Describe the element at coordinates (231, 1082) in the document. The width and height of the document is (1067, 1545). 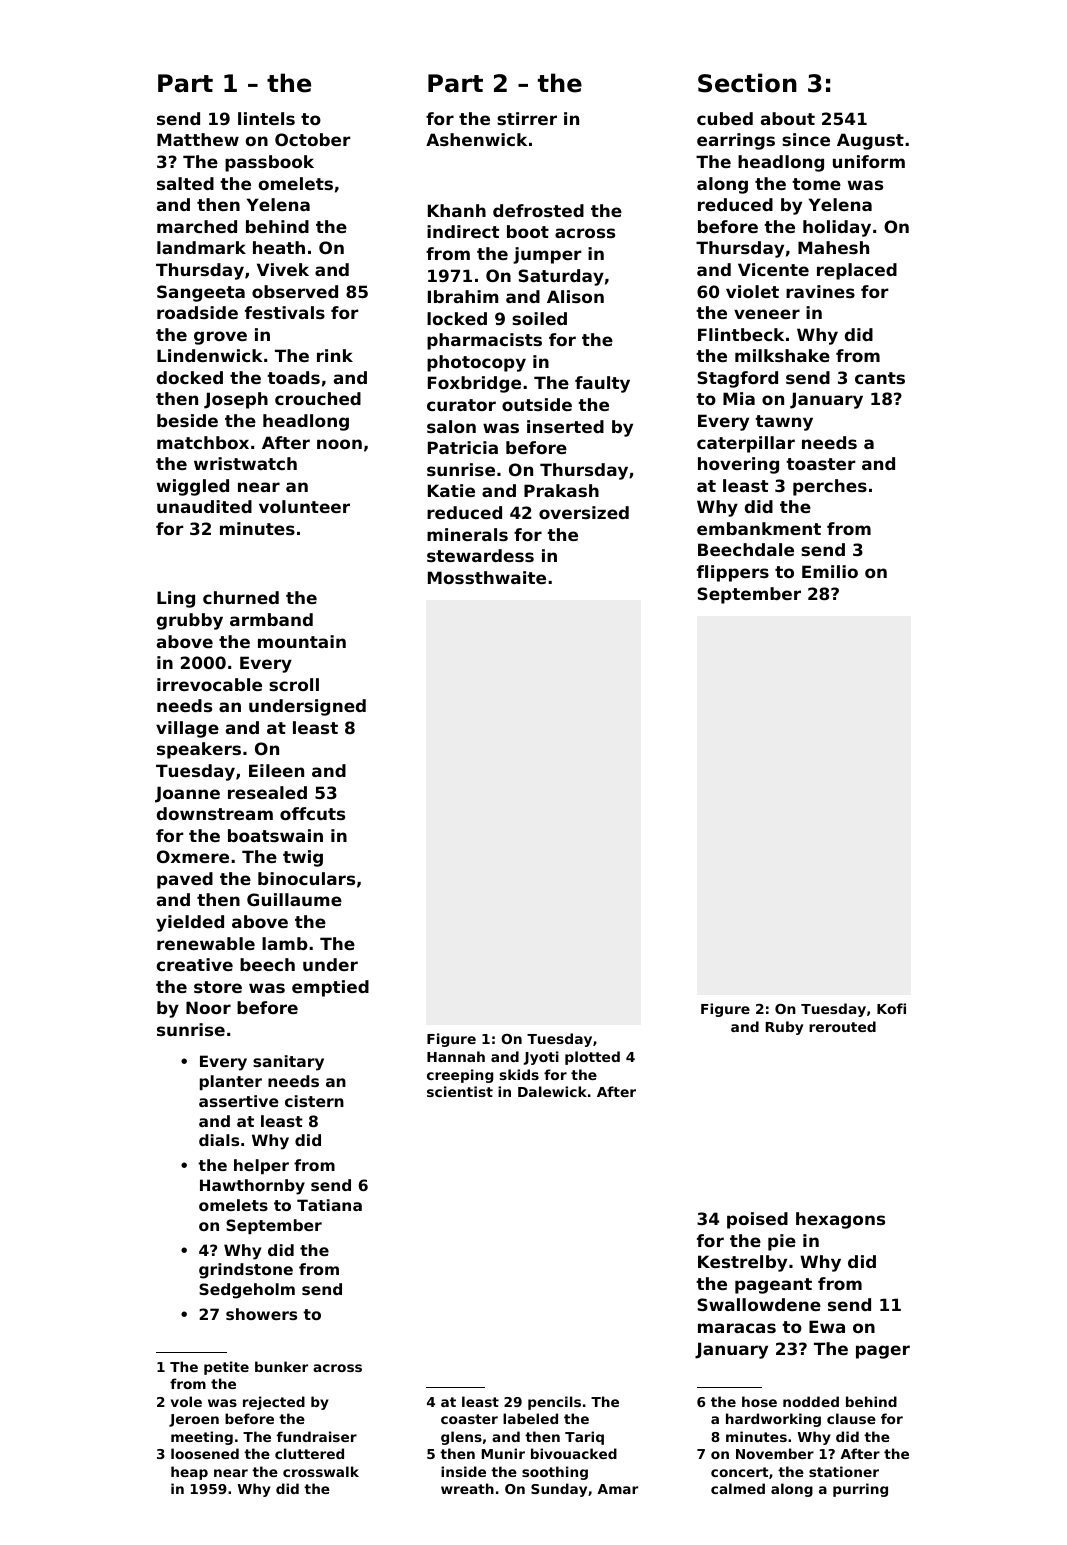
I see `planter` at that location.
